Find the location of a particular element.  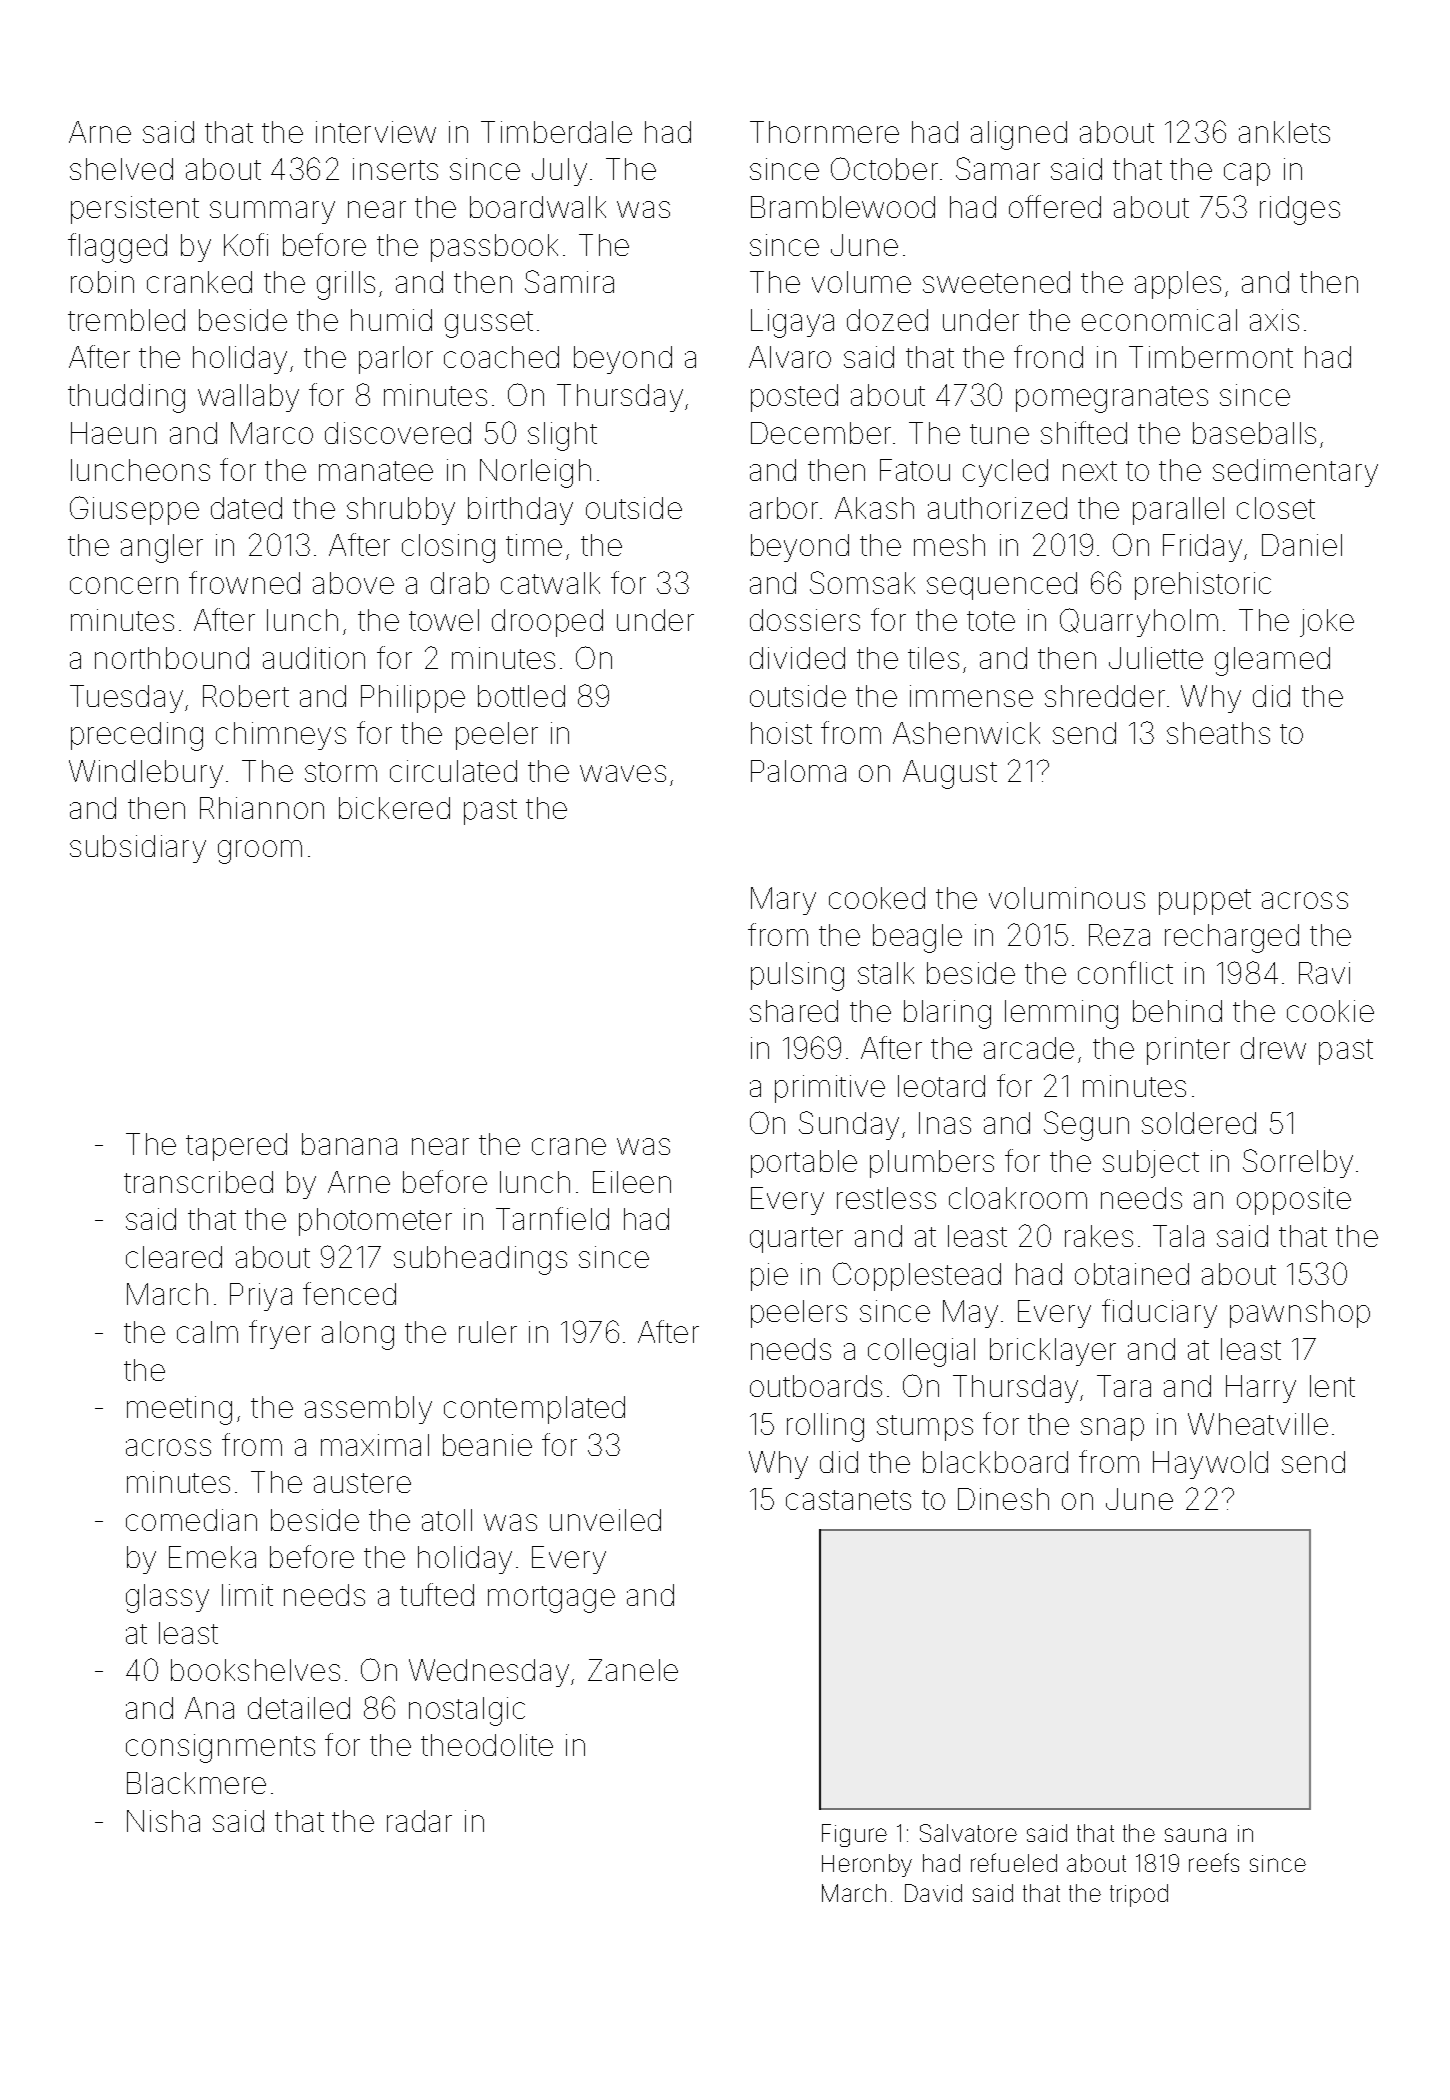

interview is located at coordinates (376, 132).
